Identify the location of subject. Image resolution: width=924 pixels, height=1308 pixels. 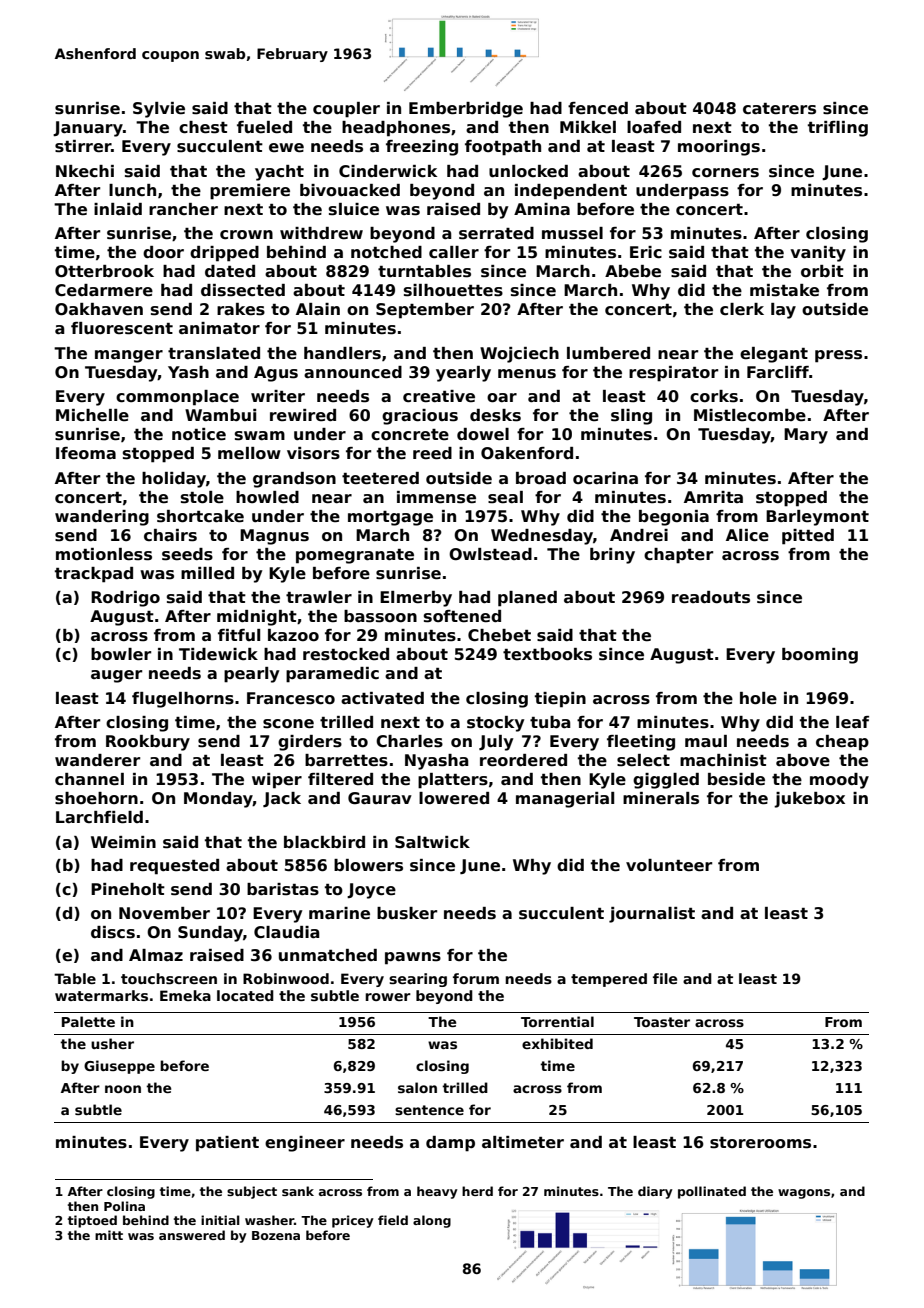
(252, 1192).
